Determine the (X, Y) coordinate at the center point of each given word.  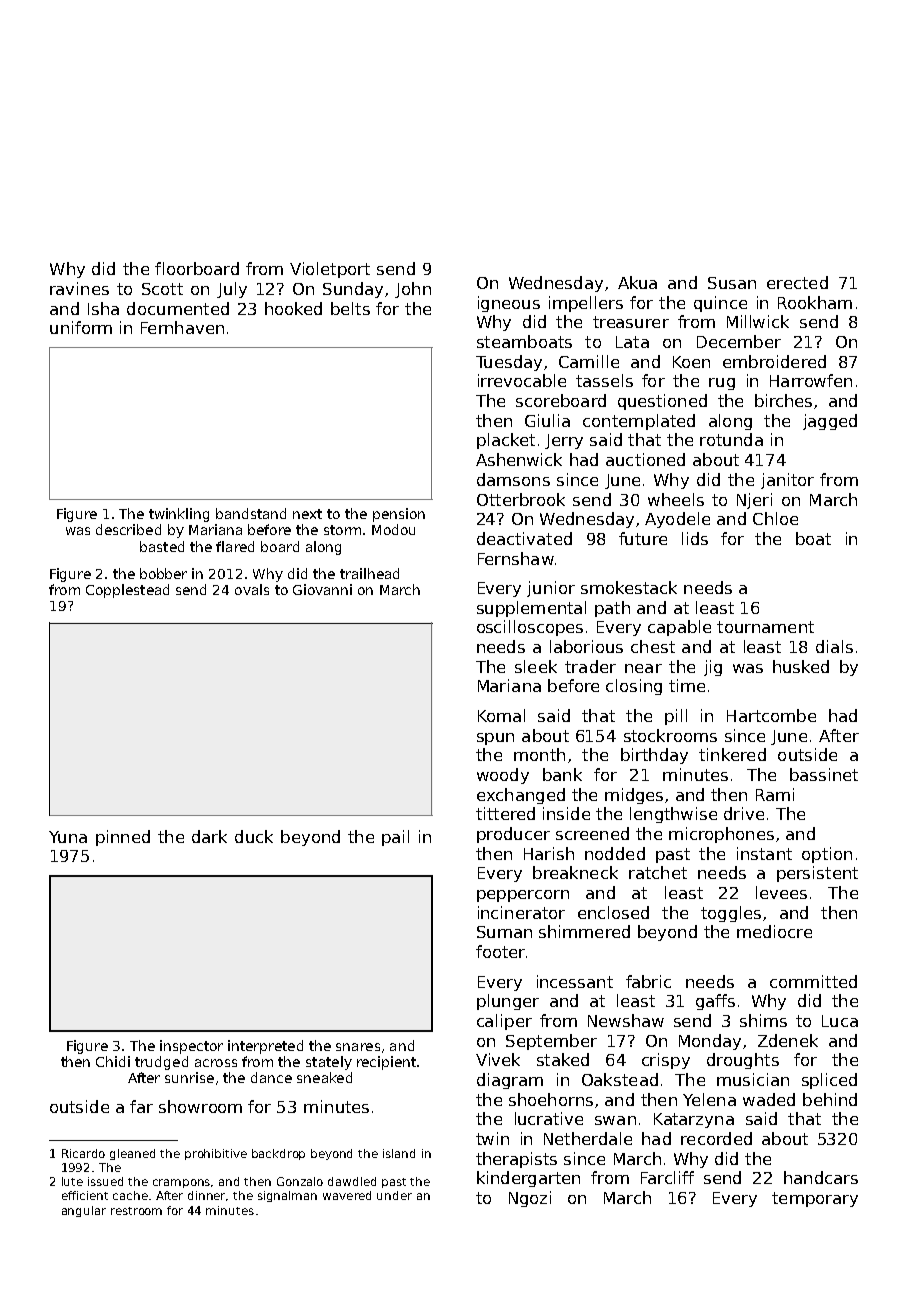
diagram (510, 1081)
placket (506, 441)
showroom (200, 1106)
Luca (840, 1021)
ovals (252, 589)
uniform (81, 327)
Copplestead (127, 591)
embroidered (774, 361)
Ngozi (530, 1199)
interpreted (265, 1047)
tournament (765, 627)
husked (801, 666)
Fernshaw (516, 558)
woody (503, 776)
